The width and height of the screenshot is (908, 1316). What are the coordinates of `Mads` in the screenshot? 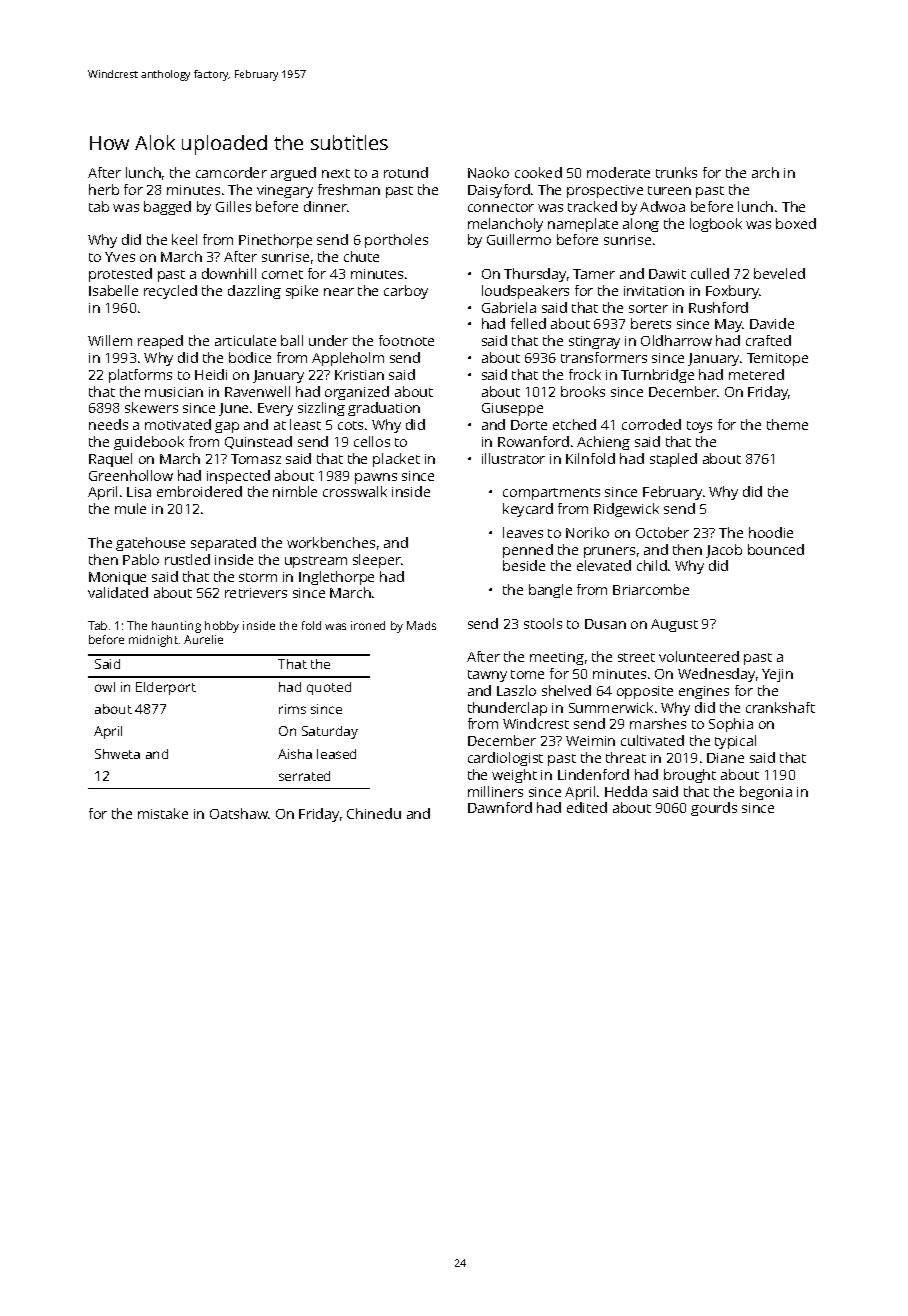 It's located at (421, 625).
